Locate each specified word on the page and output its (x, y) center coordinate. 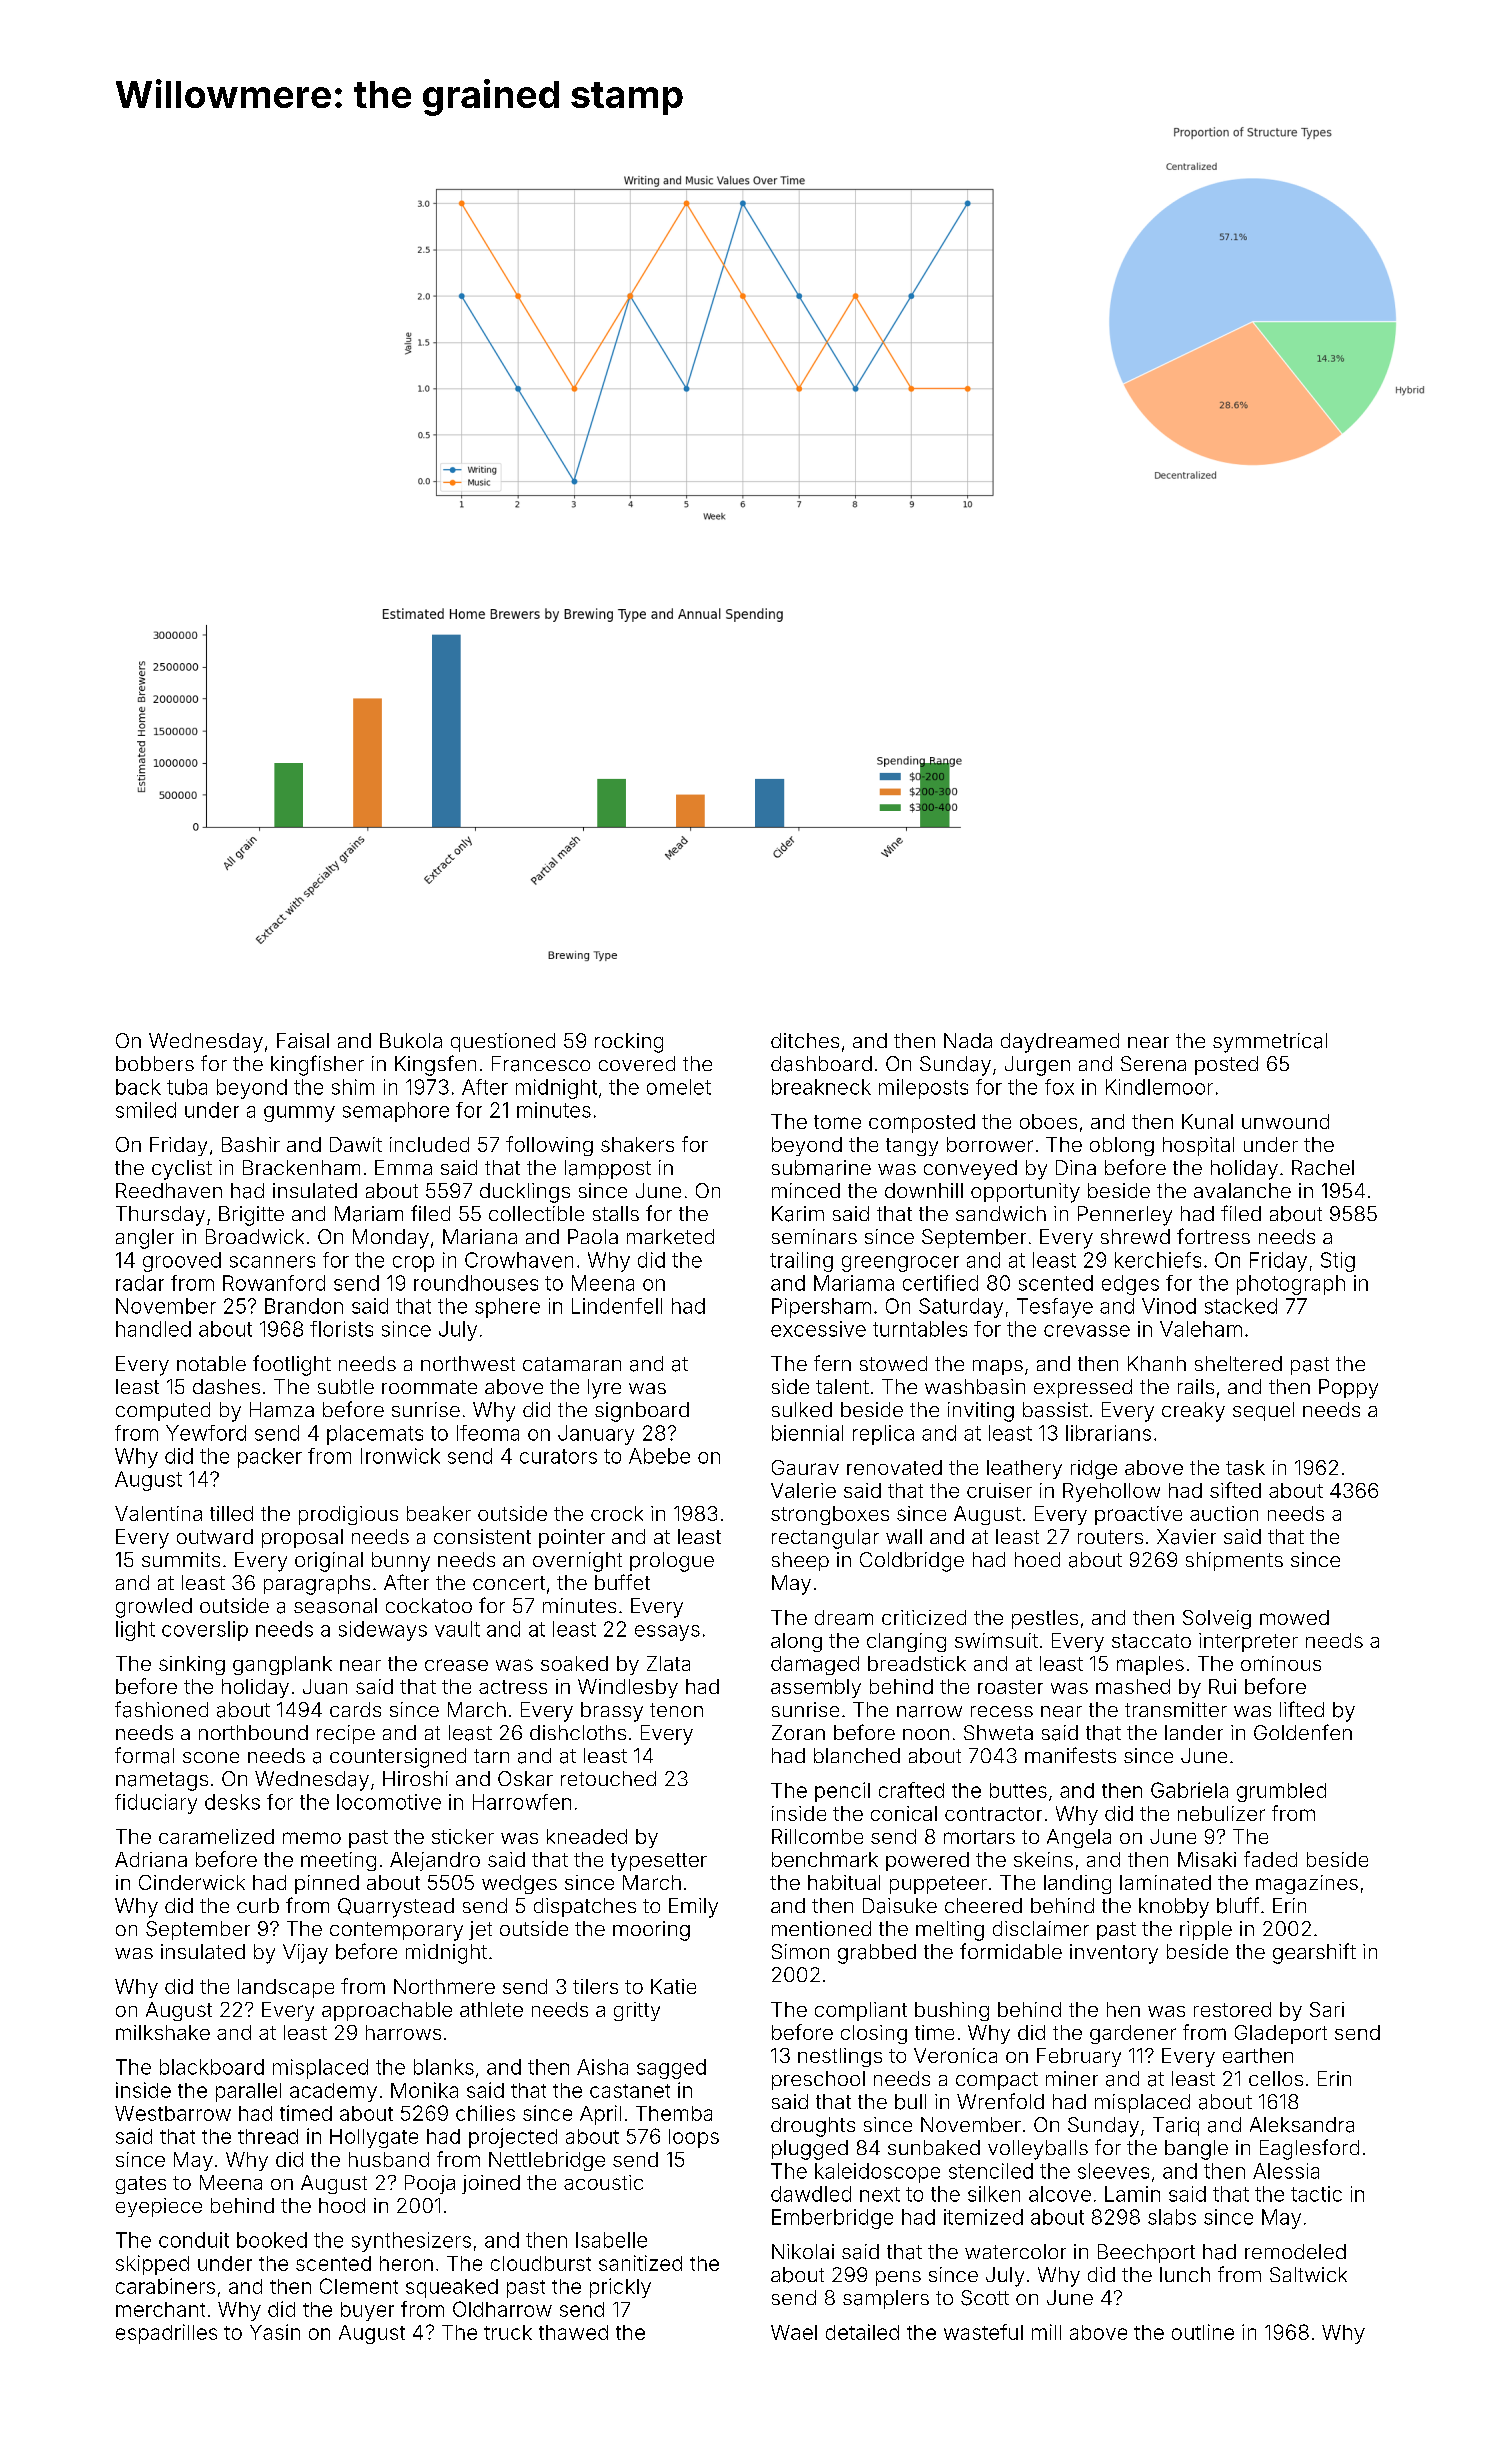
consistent (482, 1536)
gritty (637, 2011)
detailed (862, 2332)
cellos (1276, 2078)
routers (1110, 1537)
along (796, 1642)
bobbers (155, 1063)
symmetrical (1270, 1043)
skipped (152, 2265)
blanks (444, 2067)
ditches (805, 1040)
